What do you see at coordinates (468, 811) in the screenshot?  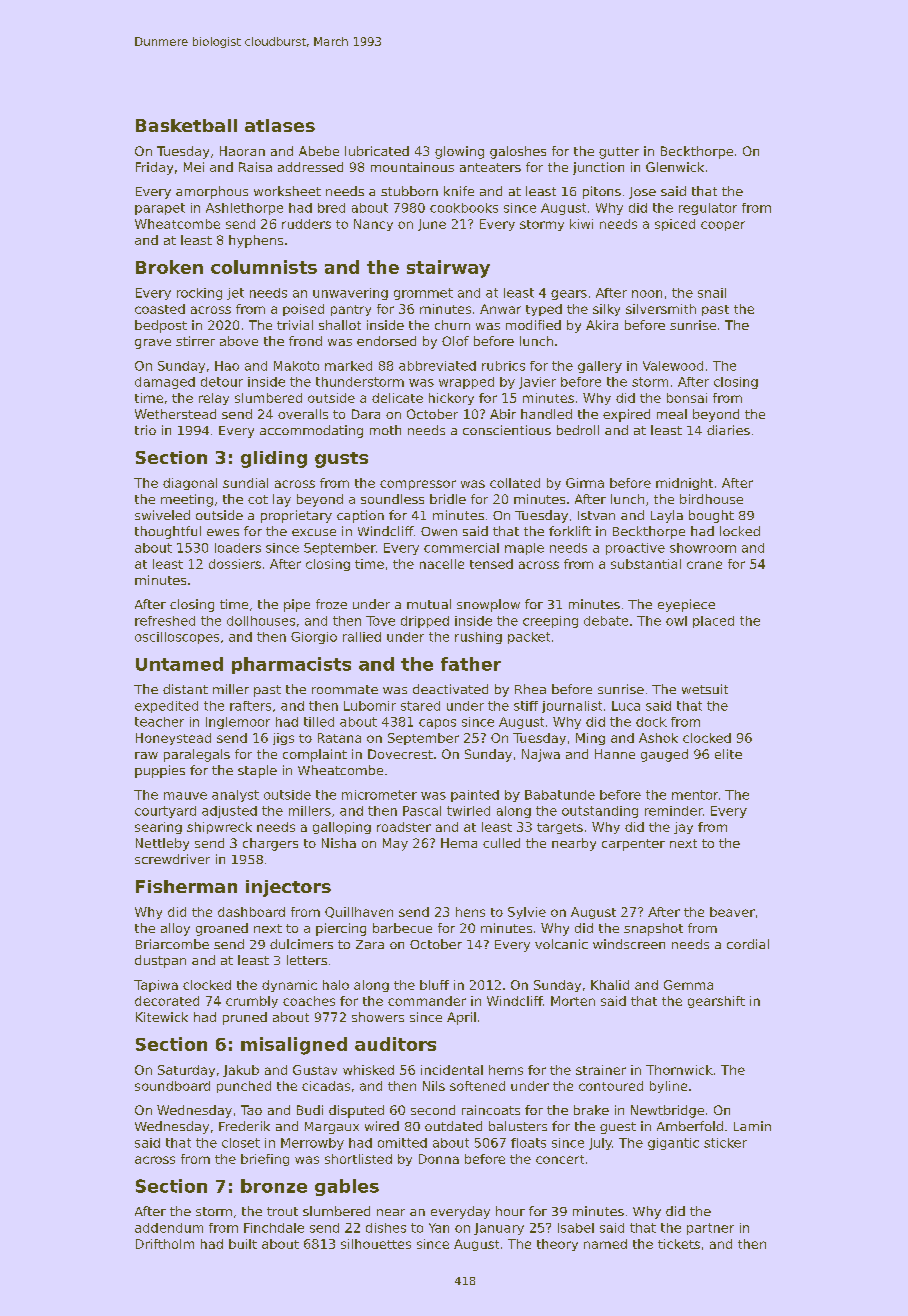 I see `twirled` at bounding box center [468, 811].
